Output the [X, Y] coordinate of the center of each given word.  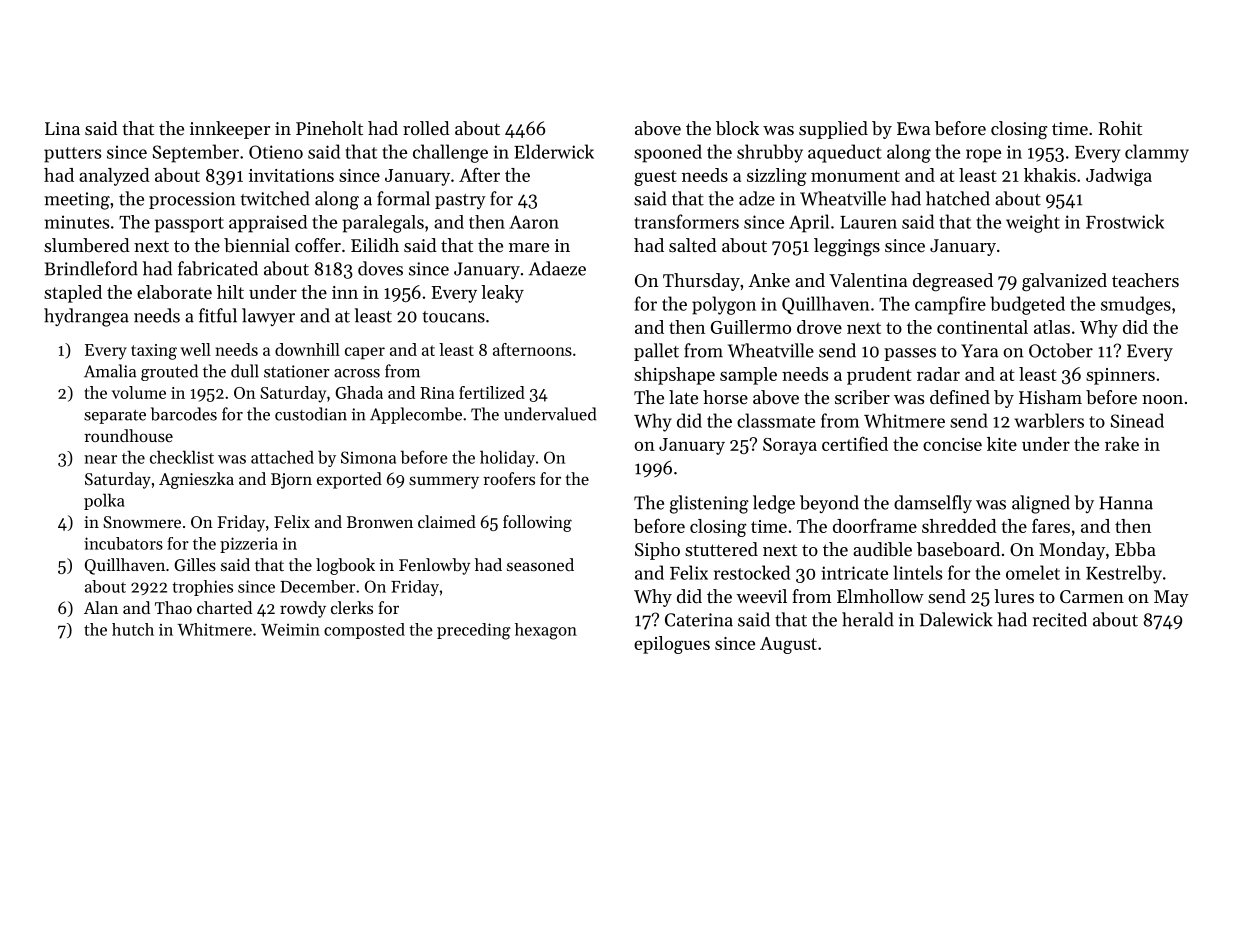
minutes [77, 222]
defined [960, 397]
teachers [1145, 280]
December [318, 586]
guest [655, 178]
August [788, 645]
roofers [509, 478]
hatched [958, 198]
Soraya [790, 446]
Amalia [110, 371]
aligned [1041, 504]
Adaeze [557, 268]
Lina [62, 128]
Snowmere [142, 522]
